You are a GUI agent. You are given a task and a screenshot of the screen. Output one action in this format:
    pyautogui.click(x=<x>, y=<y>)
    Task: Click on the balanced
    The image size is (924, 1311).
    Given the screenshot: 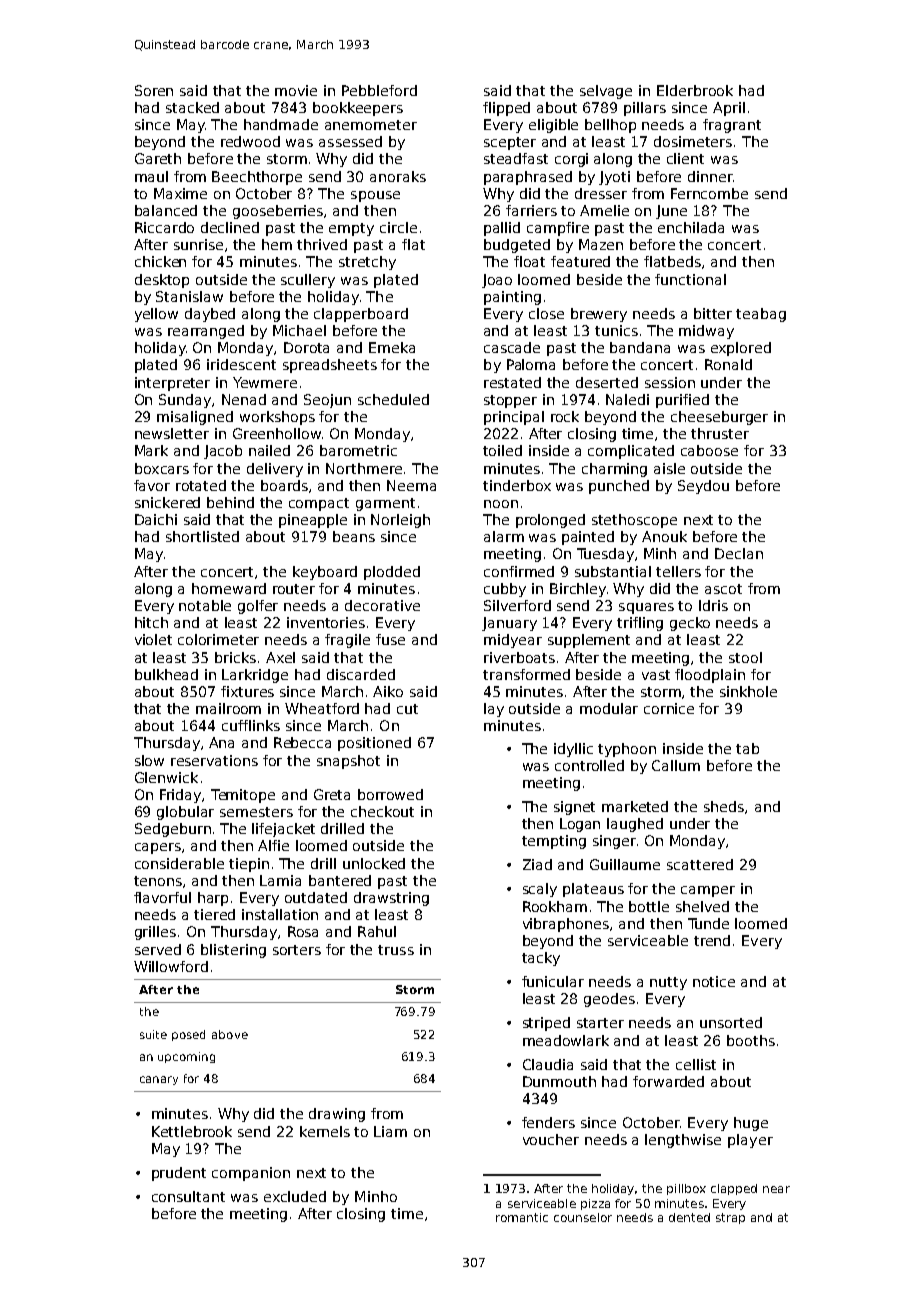 What is the action you would take?
    pyautogui.click(x=166, y=210)
